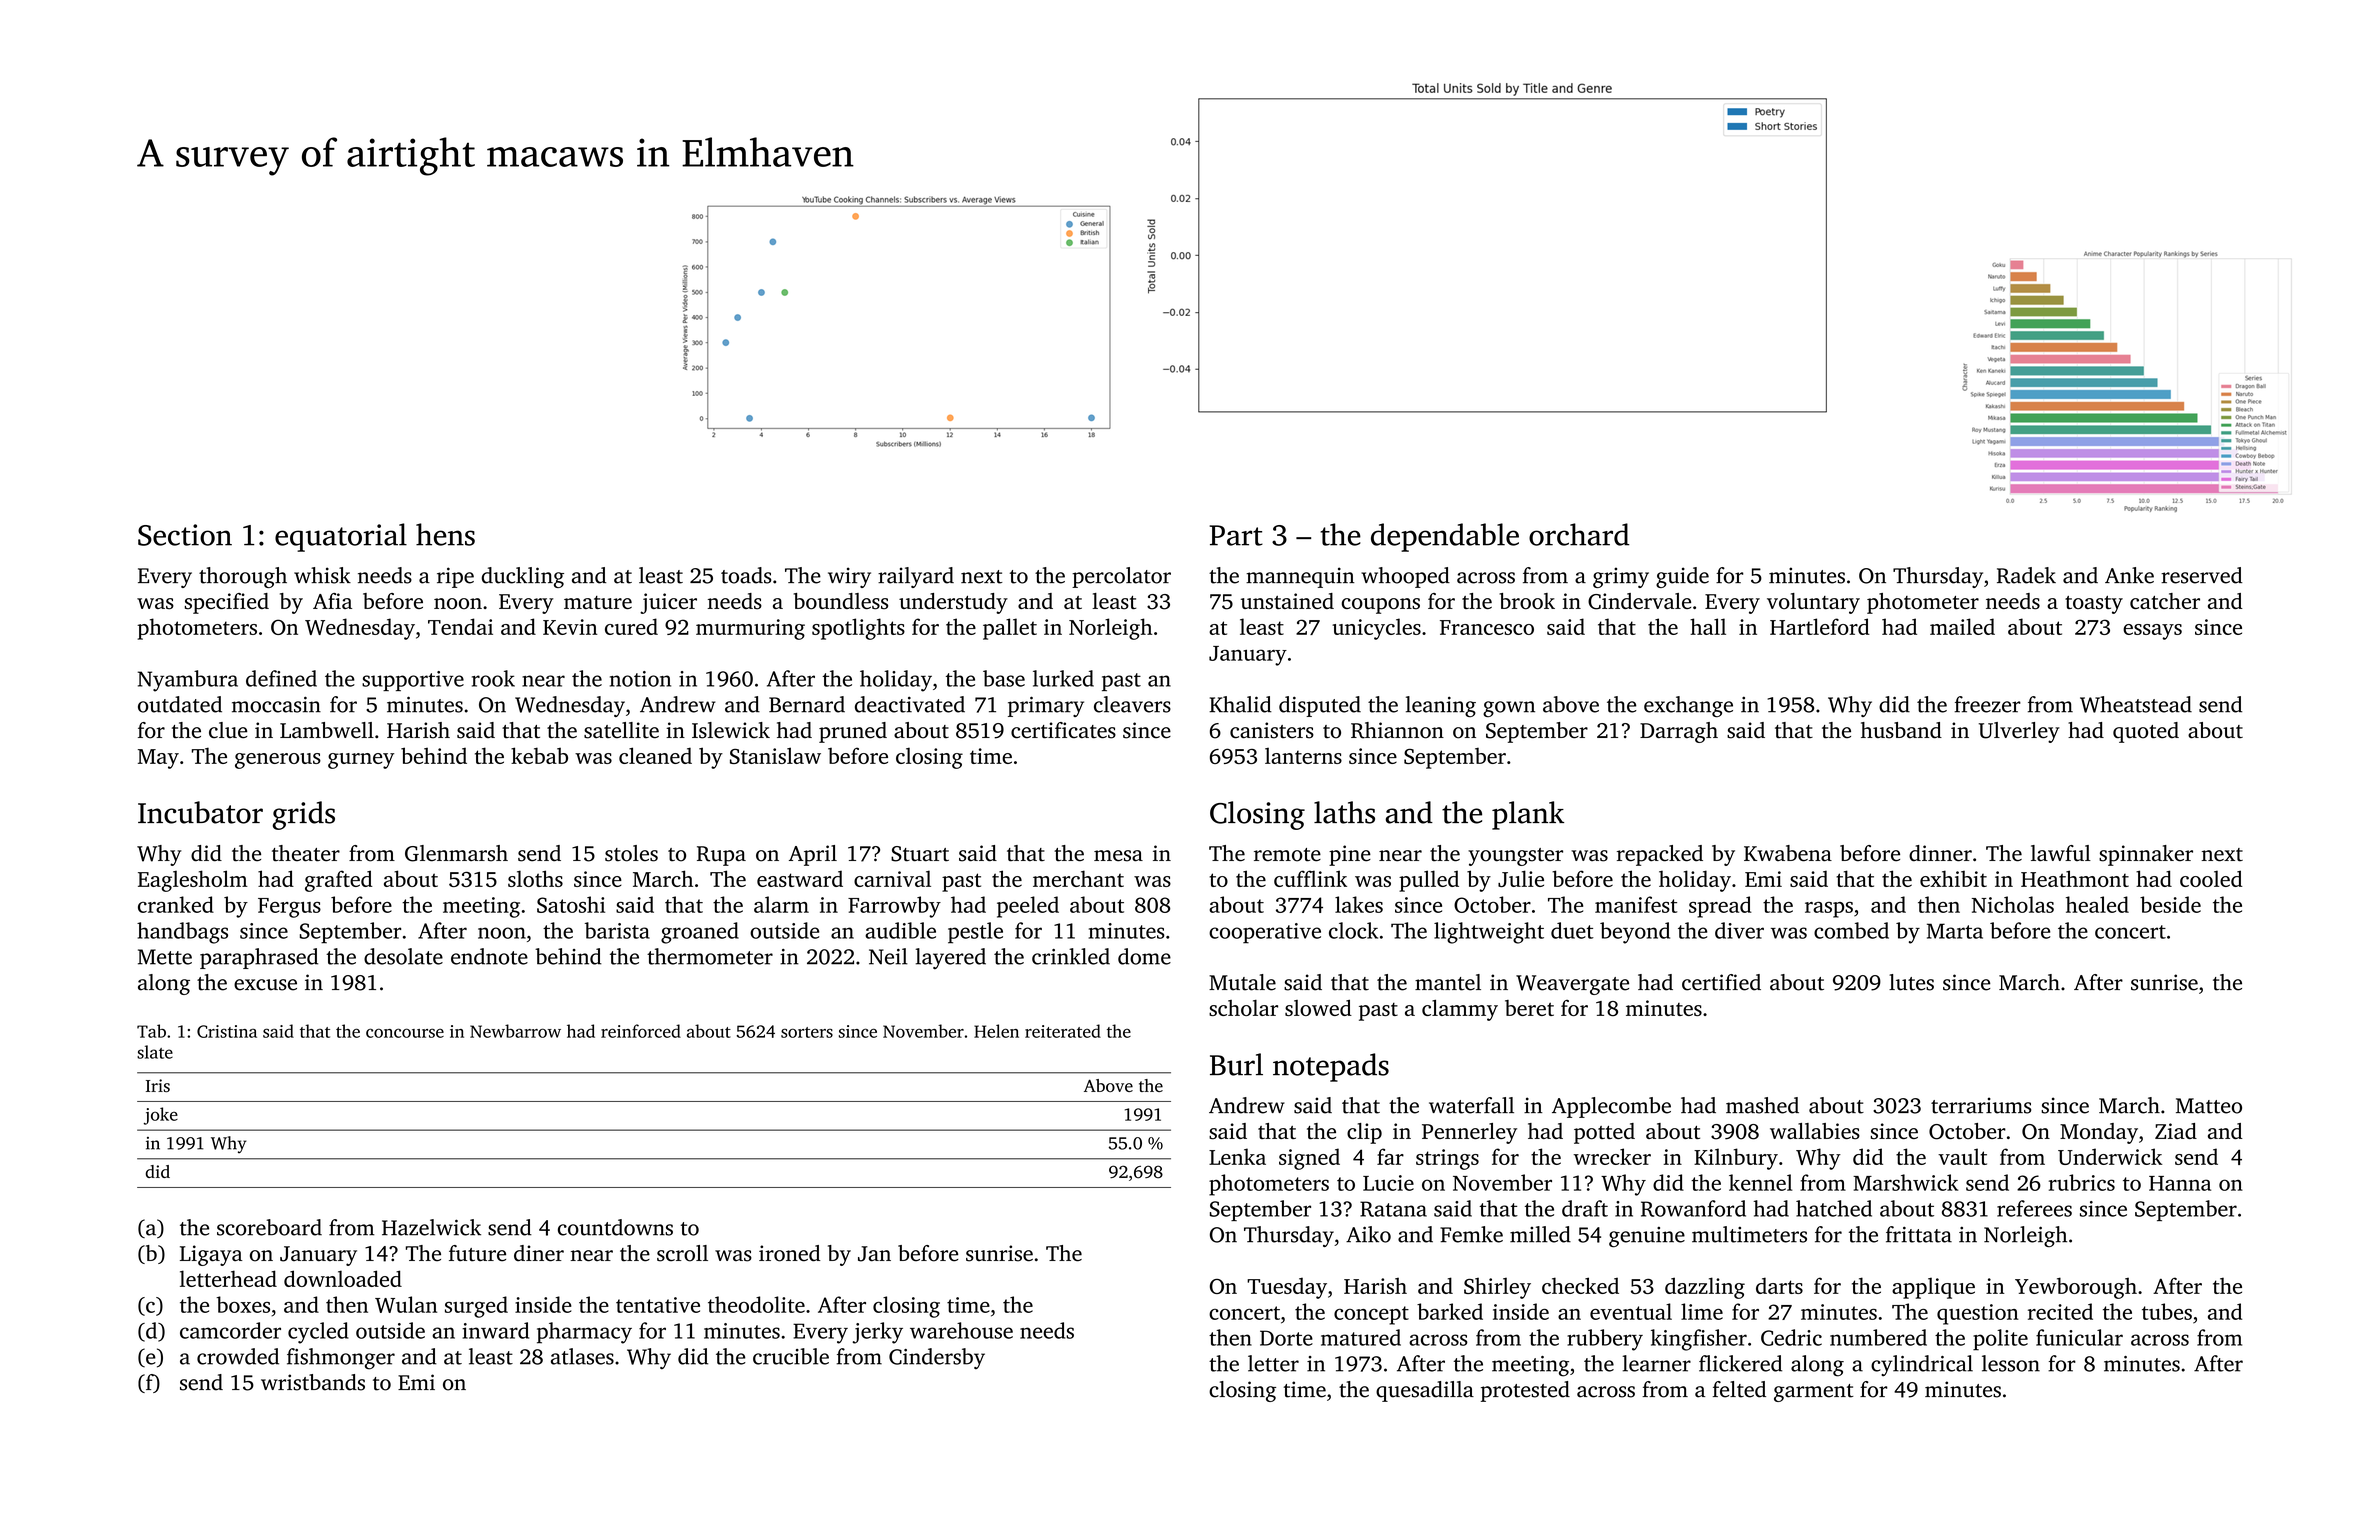  I want to click on lutes, so click(1911, 982).
